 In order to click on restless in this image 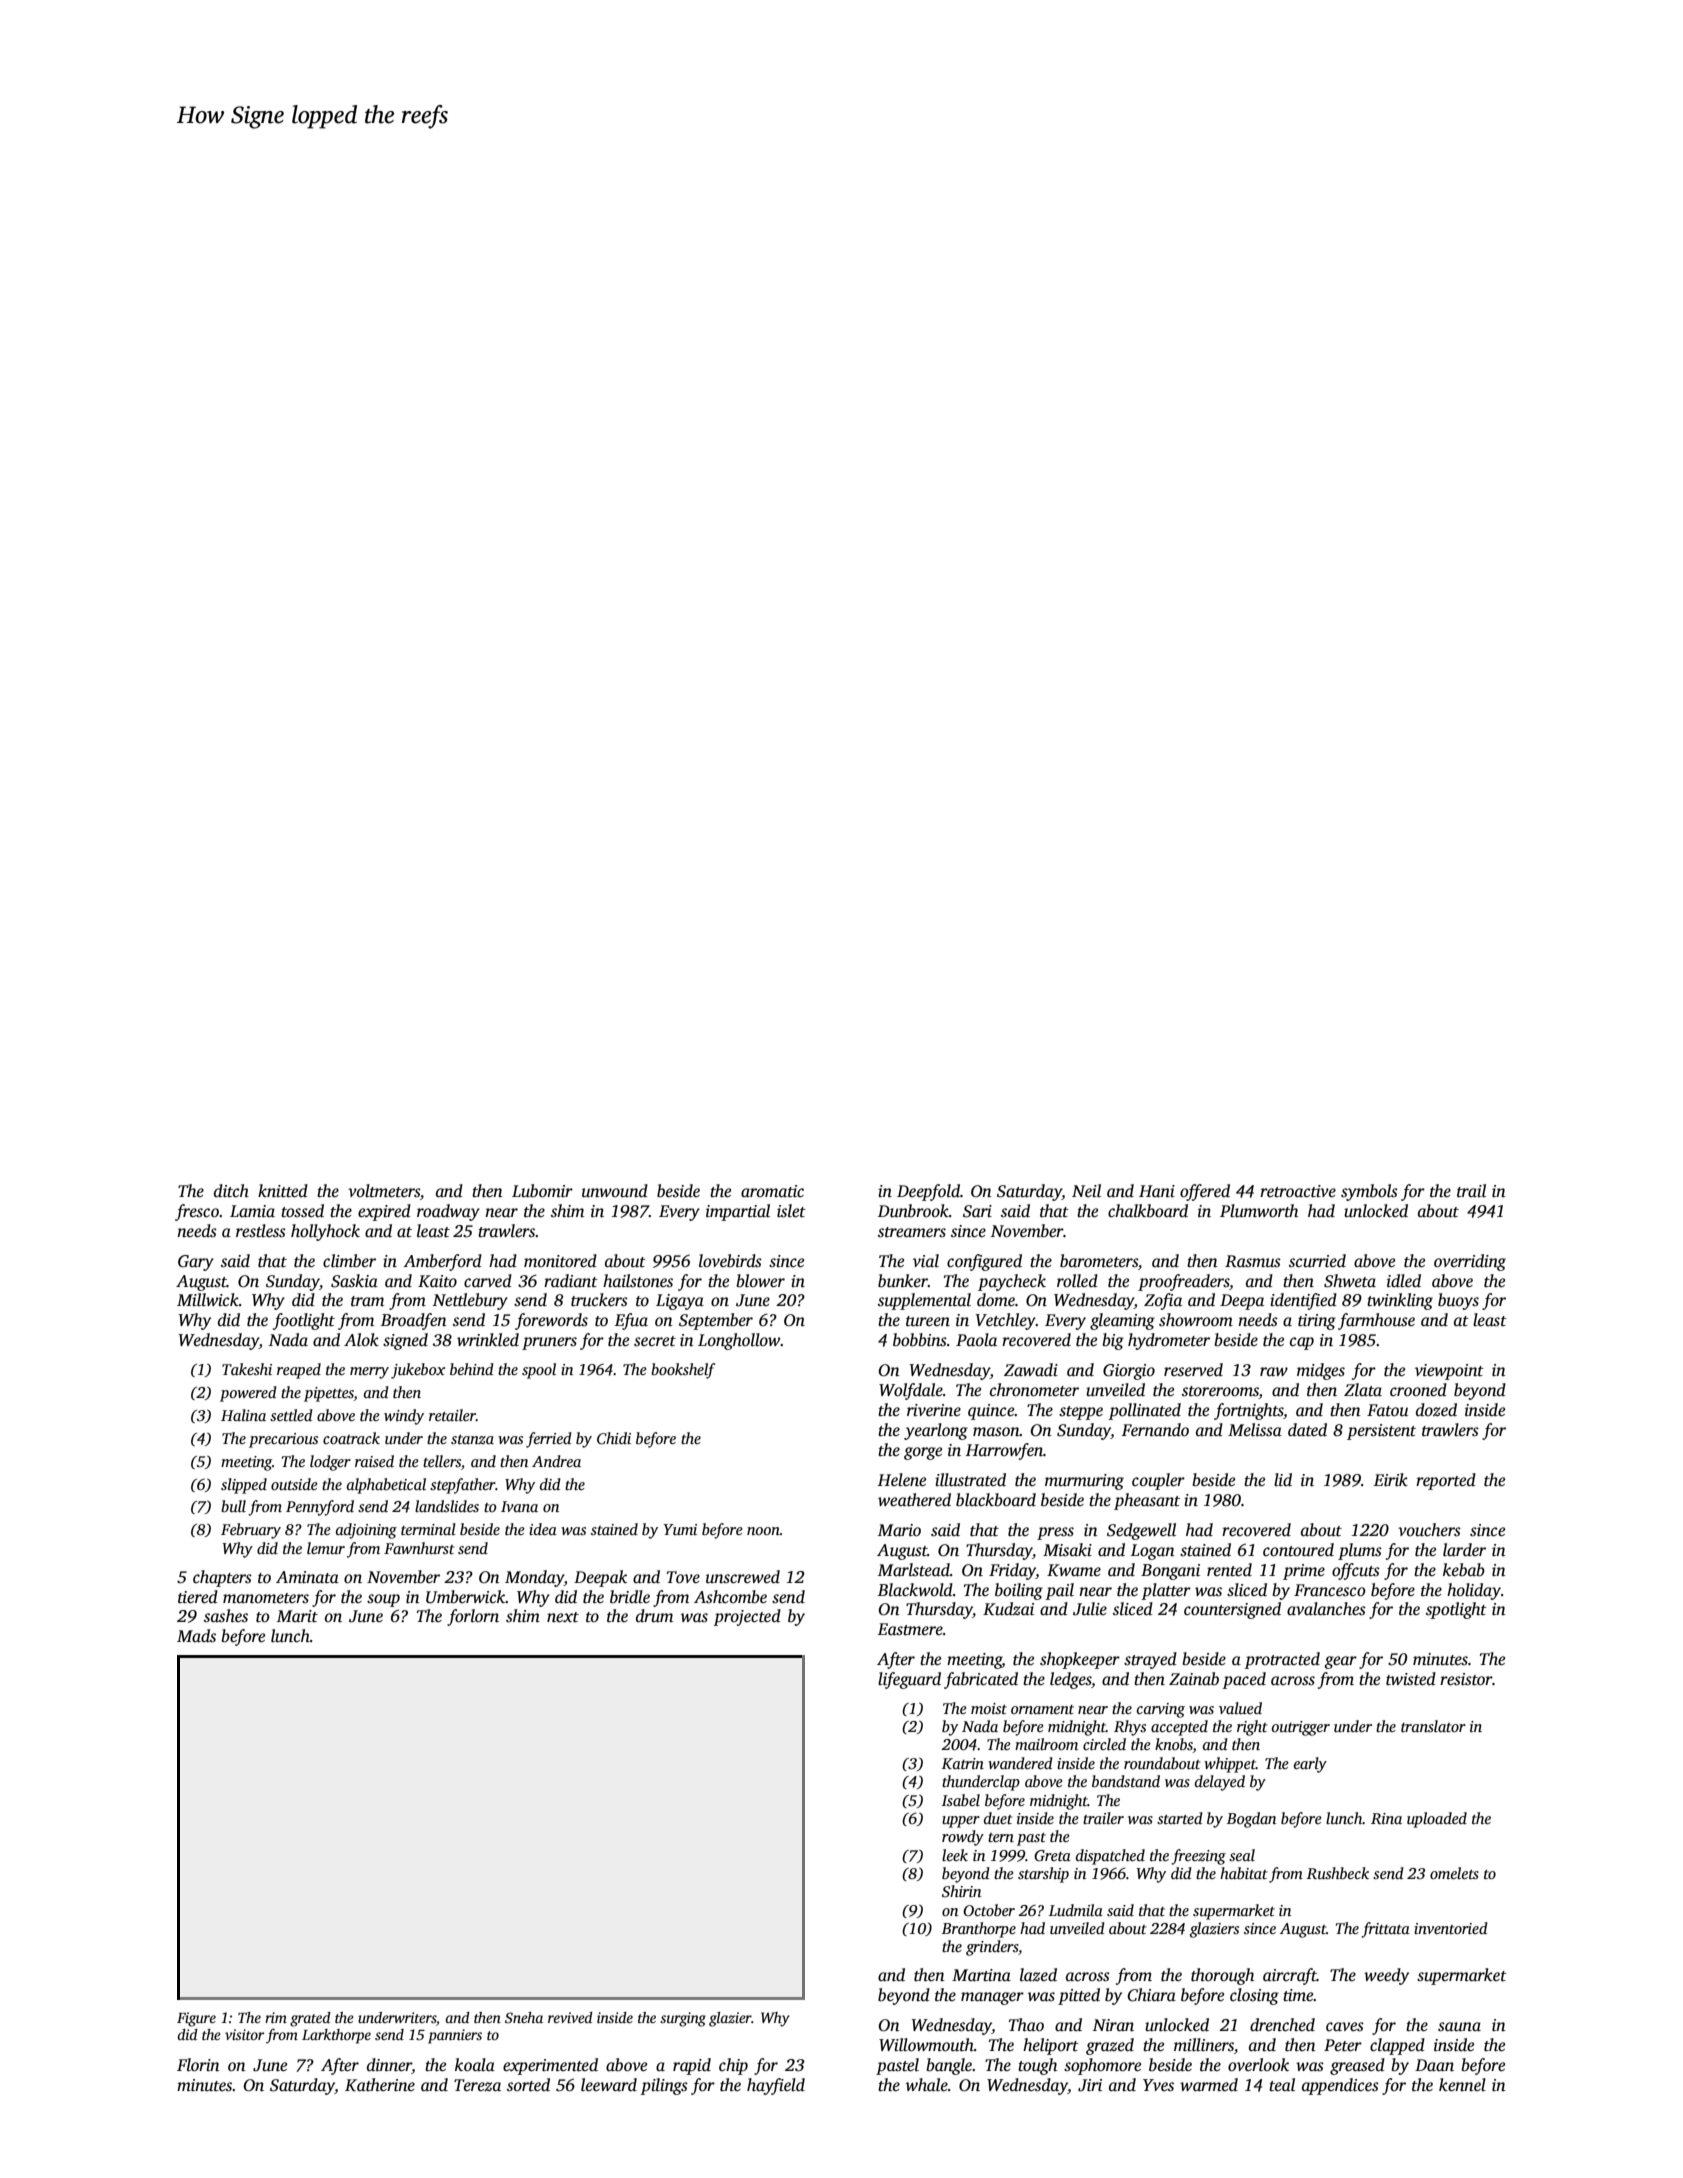, I will do `click(261, 1231)`.
